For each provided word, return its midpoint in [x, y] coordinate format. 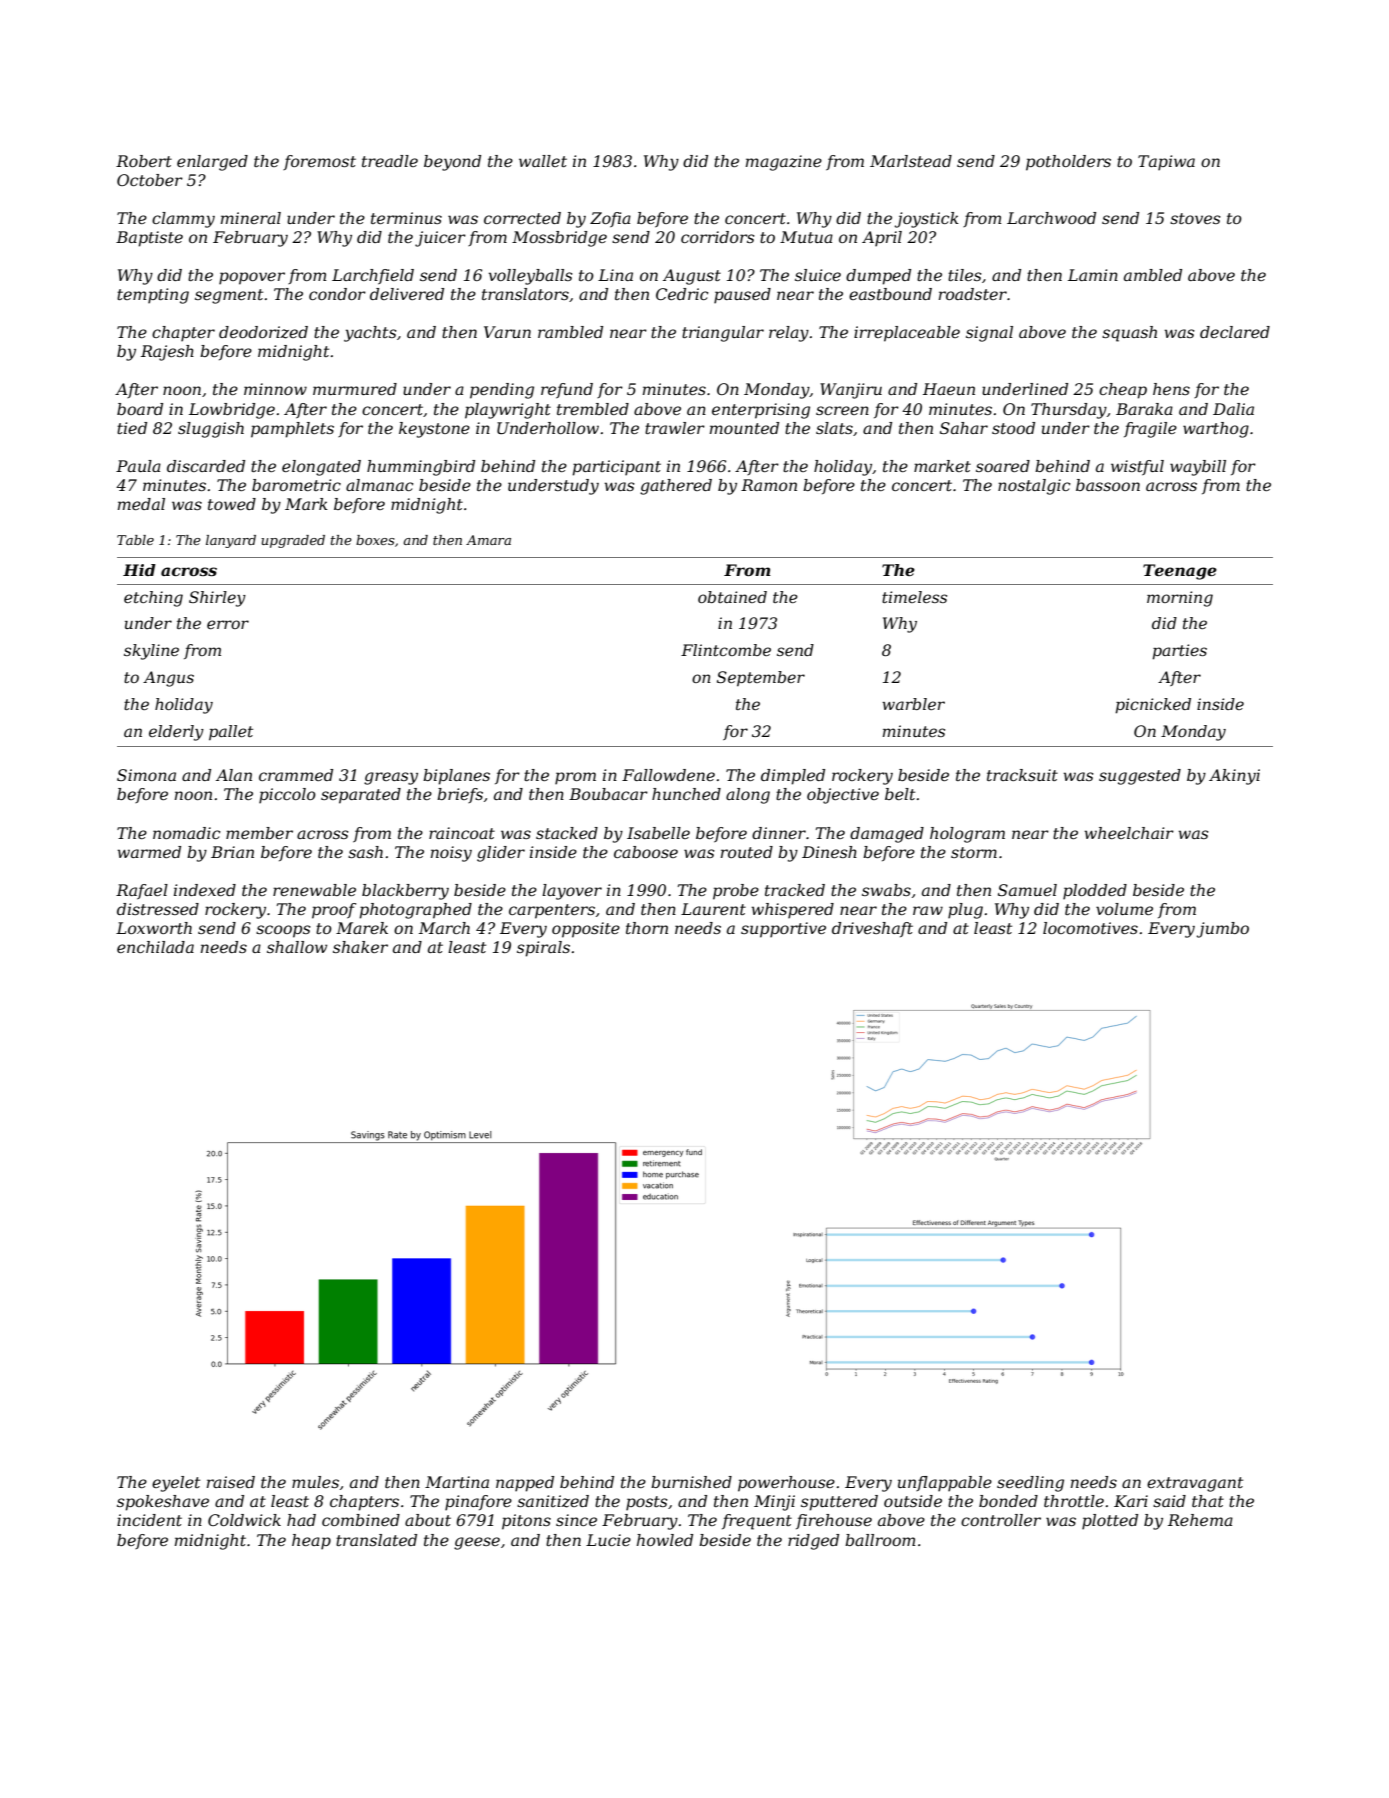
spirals [543, 949]
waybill [1198, 468]
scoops [283, 931]
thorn [647, 928]
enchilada [155, 947]
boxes [375, 540]
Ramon [769, 485]
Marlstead [911, 161]
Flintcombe [726, 650]
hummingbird [421, 468]
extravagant [1195, 1484]
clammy [183, 220]
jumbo [1223, 930]
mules [315, 1482]
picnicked [1153, 706]
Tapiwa [1166, 163]
